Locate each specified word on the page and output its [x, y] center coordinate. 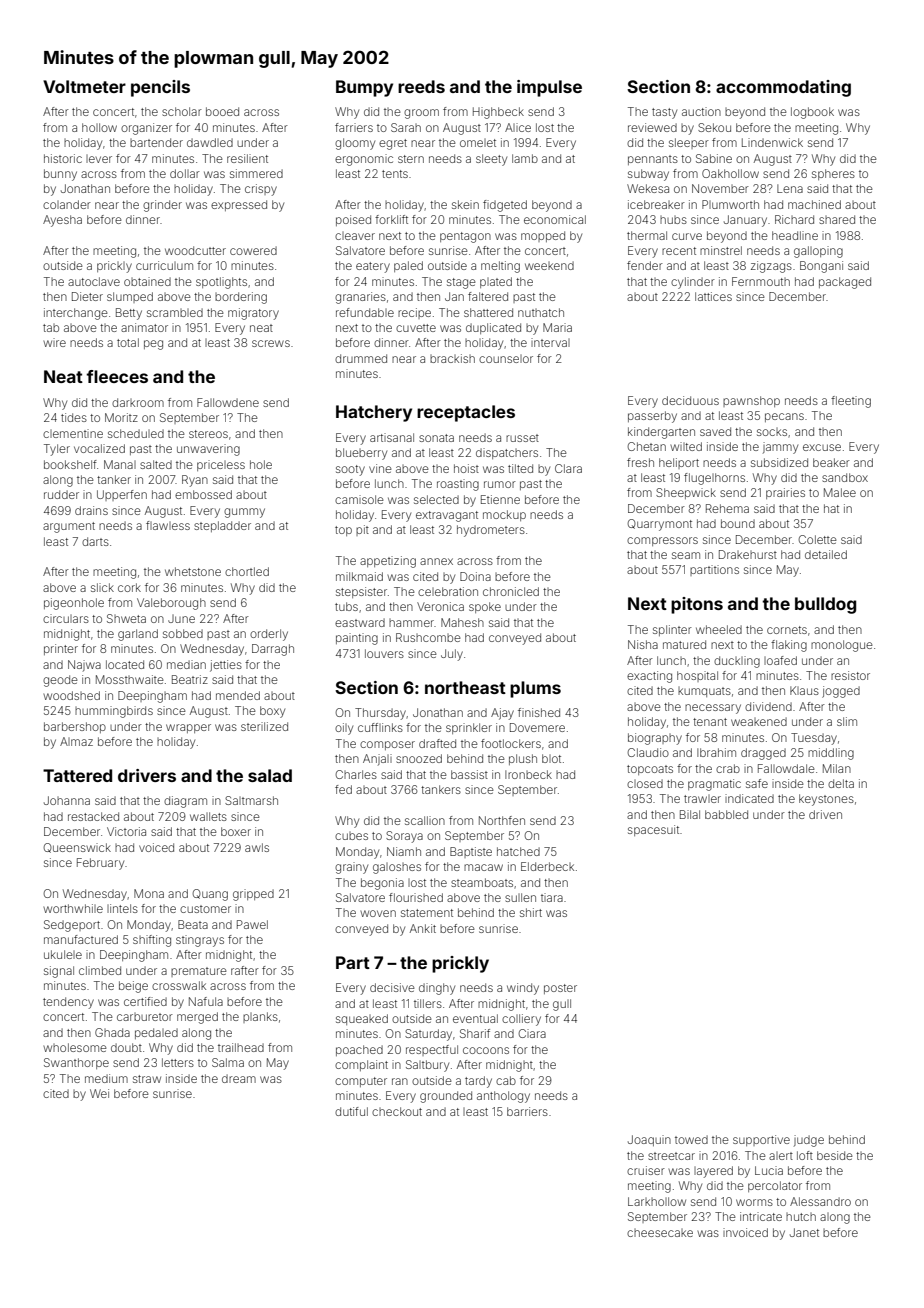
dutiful [351, 1111]
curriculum [164, 265]
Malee [840, 492]
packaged [845, 283]
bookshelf [70, 464]
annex [436, 561]
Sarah [406, 127]
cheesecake [660, 1233]
